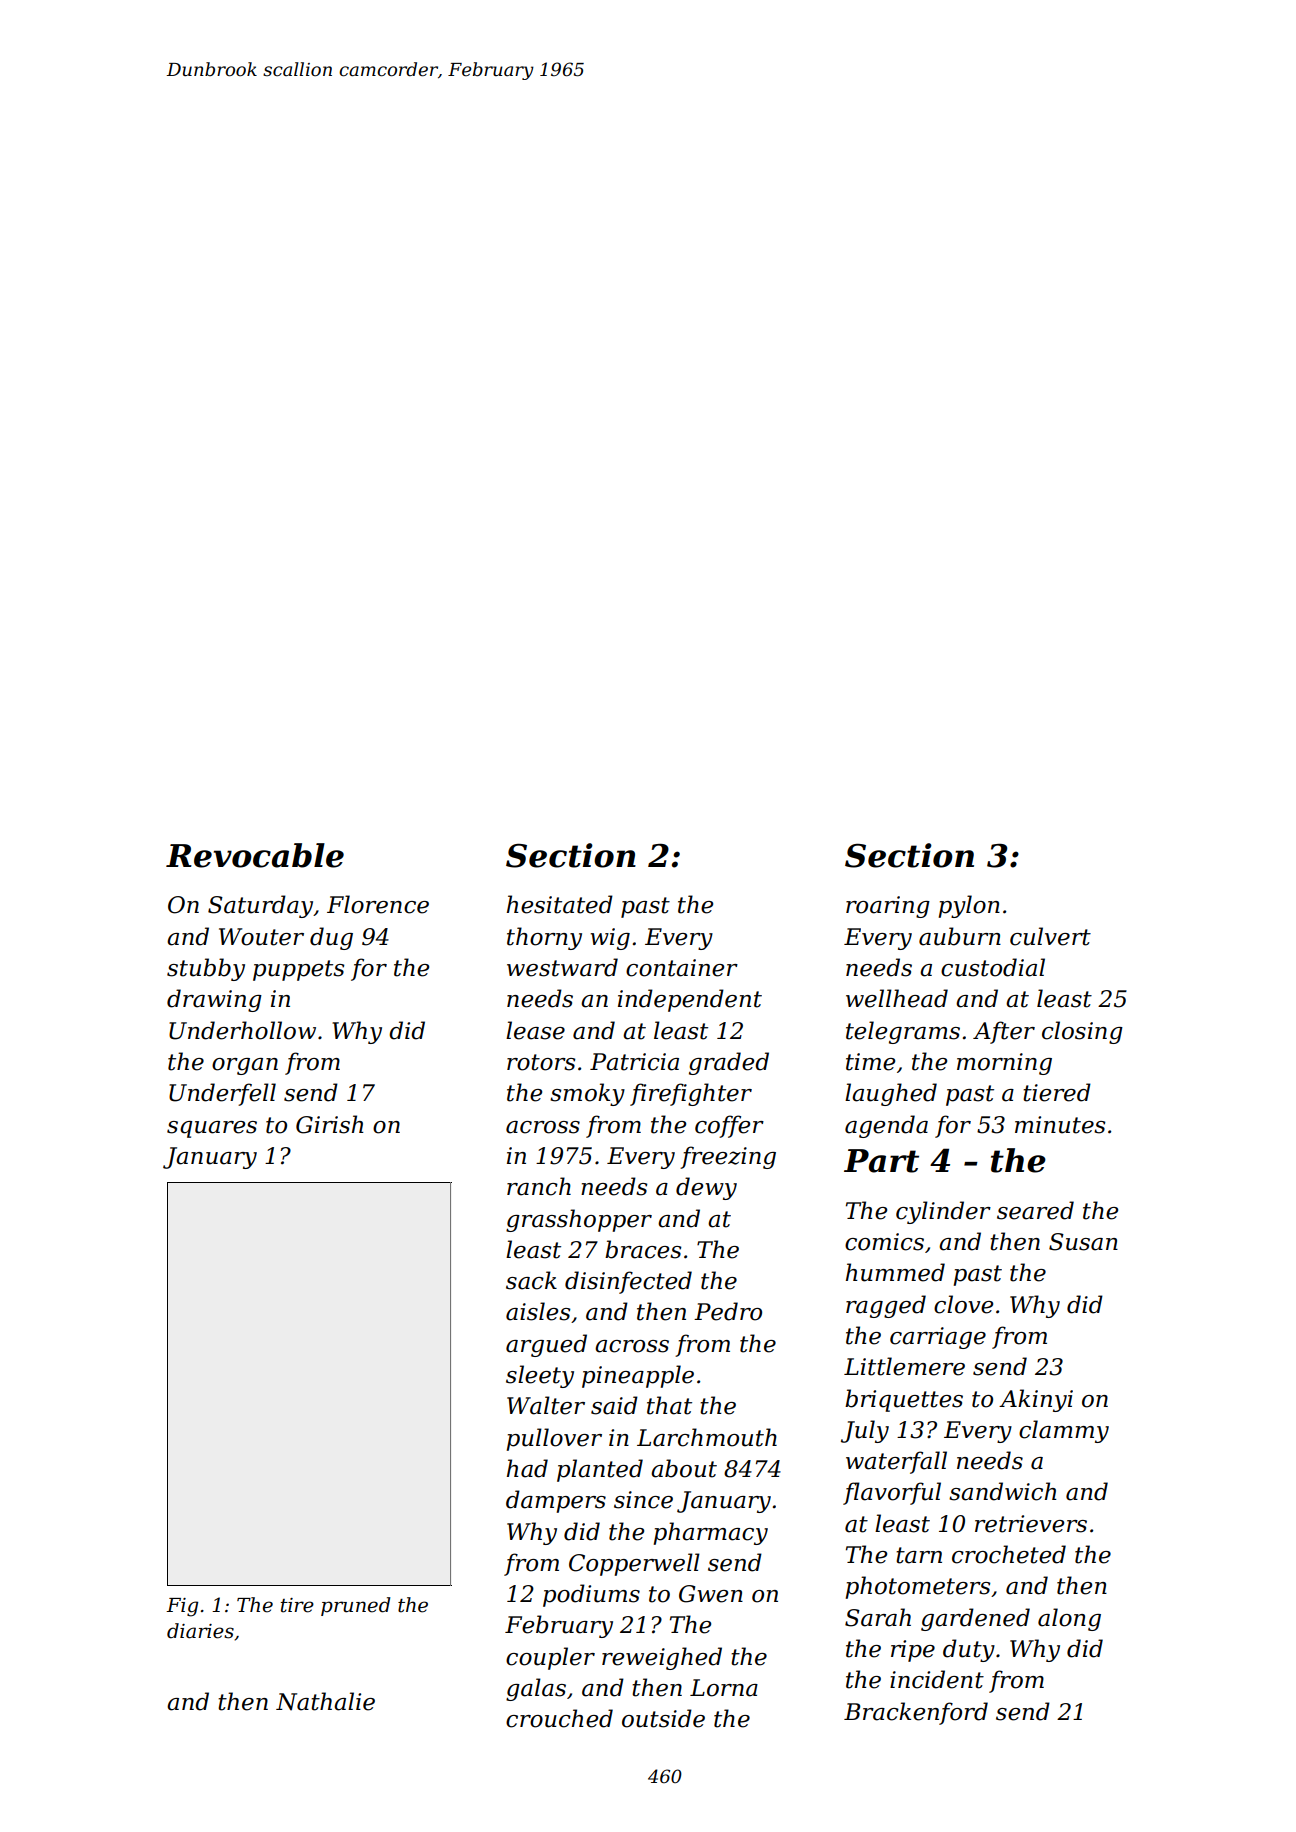 The image size is (1296, 1832). What do you see at coordinates (255, 855) in the document?
I see `Revocable` at bounding box center [255, 855].
